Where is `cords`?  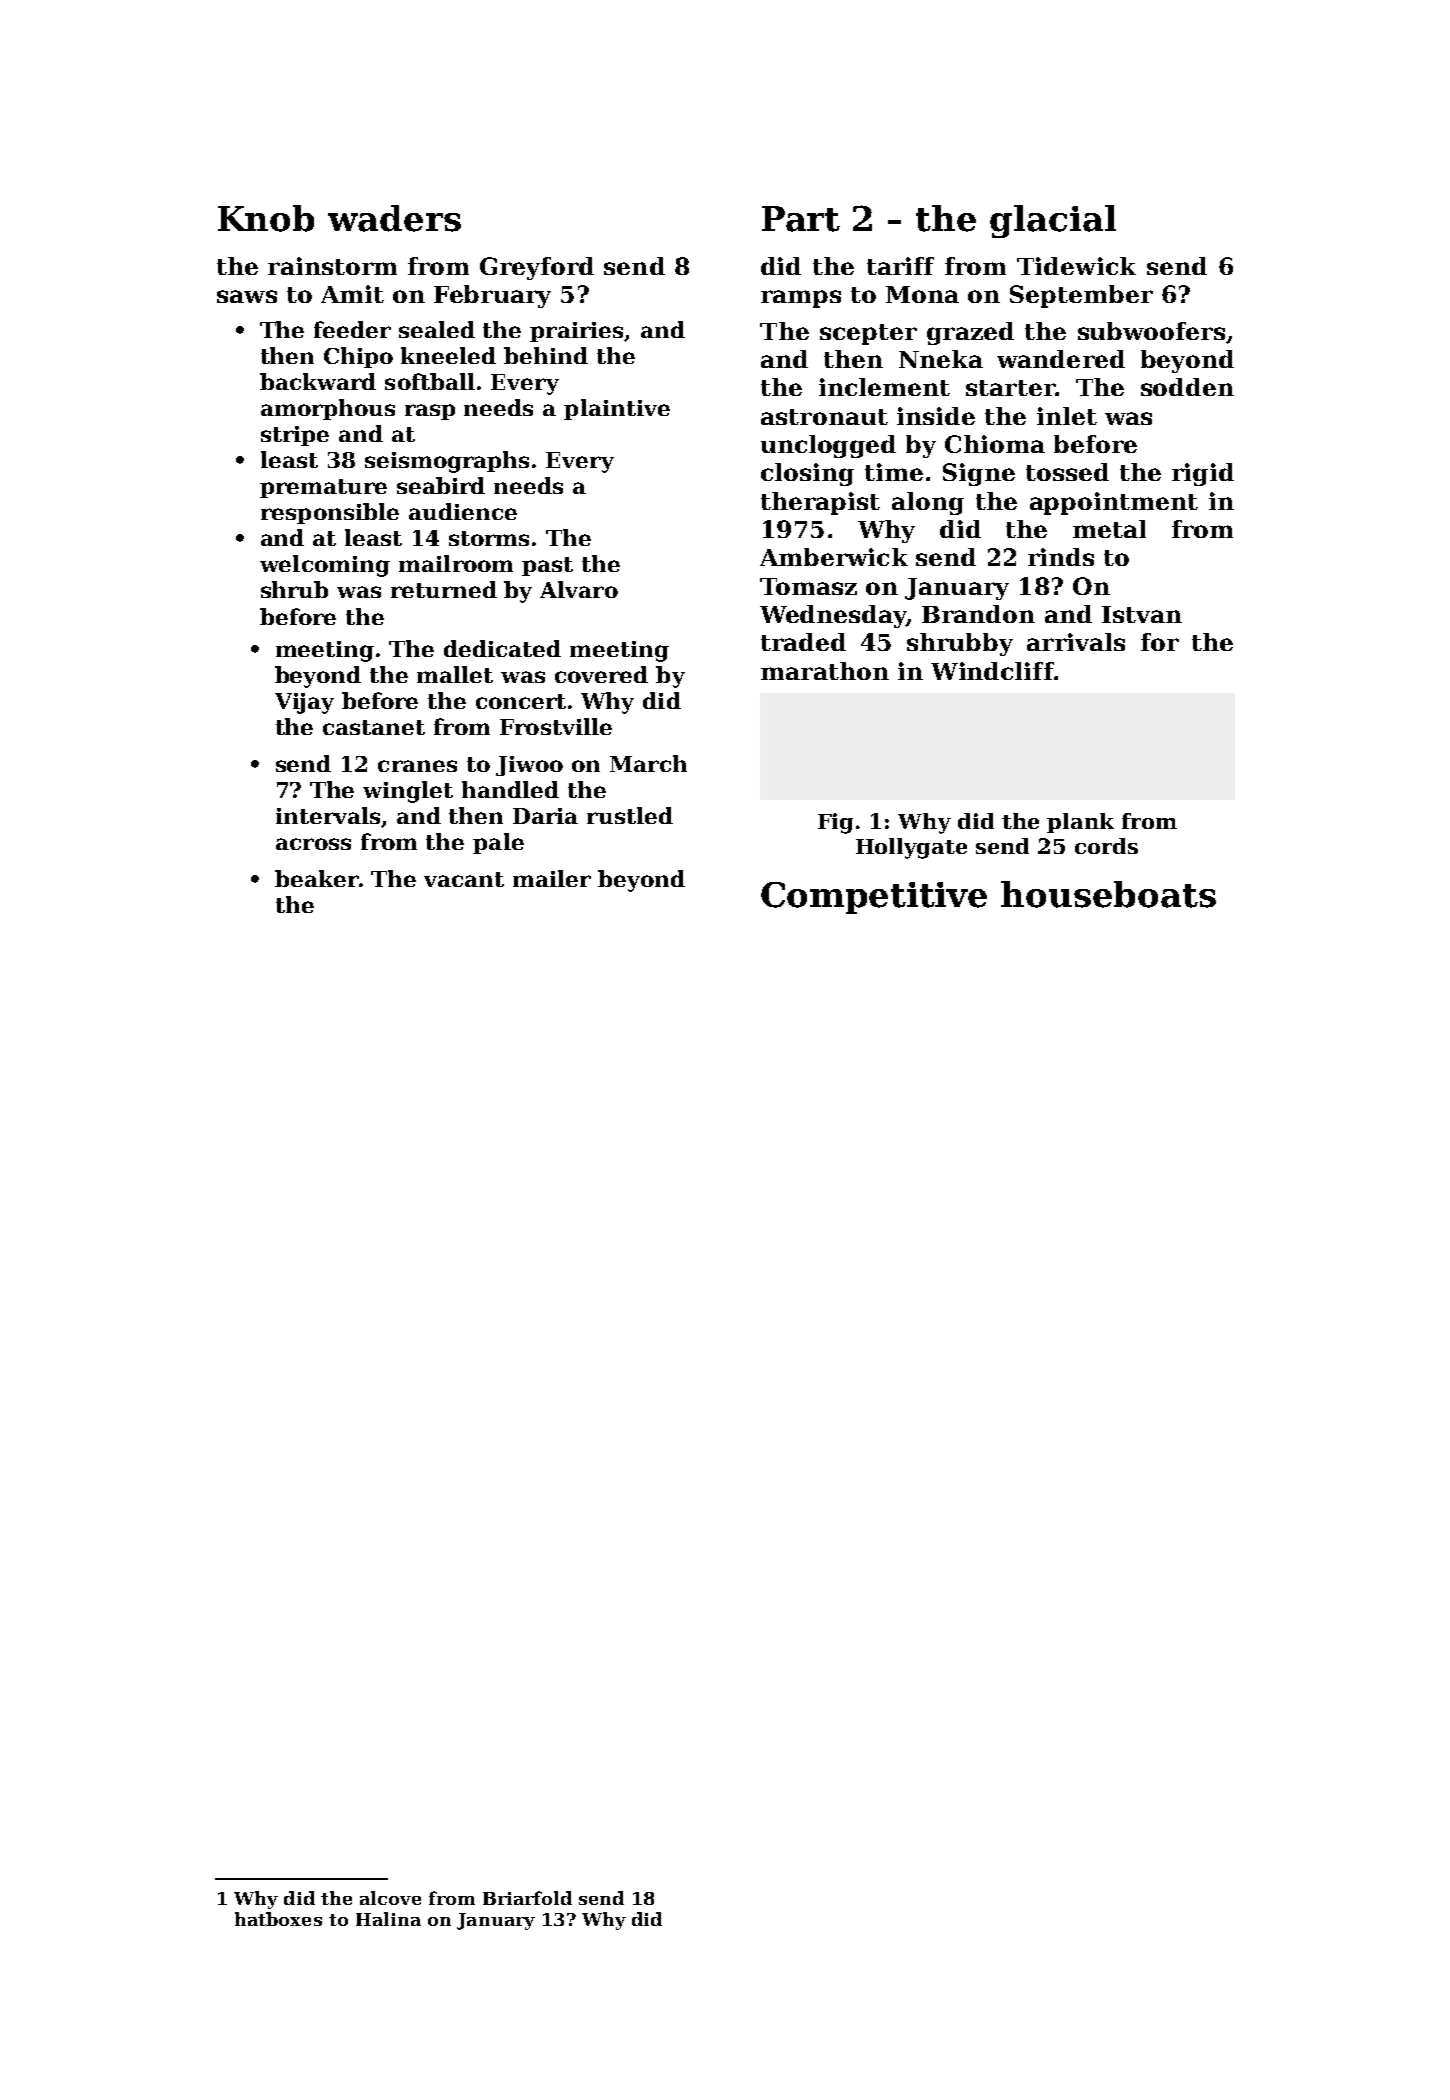
cords is located at coordinates (1106, 846).
